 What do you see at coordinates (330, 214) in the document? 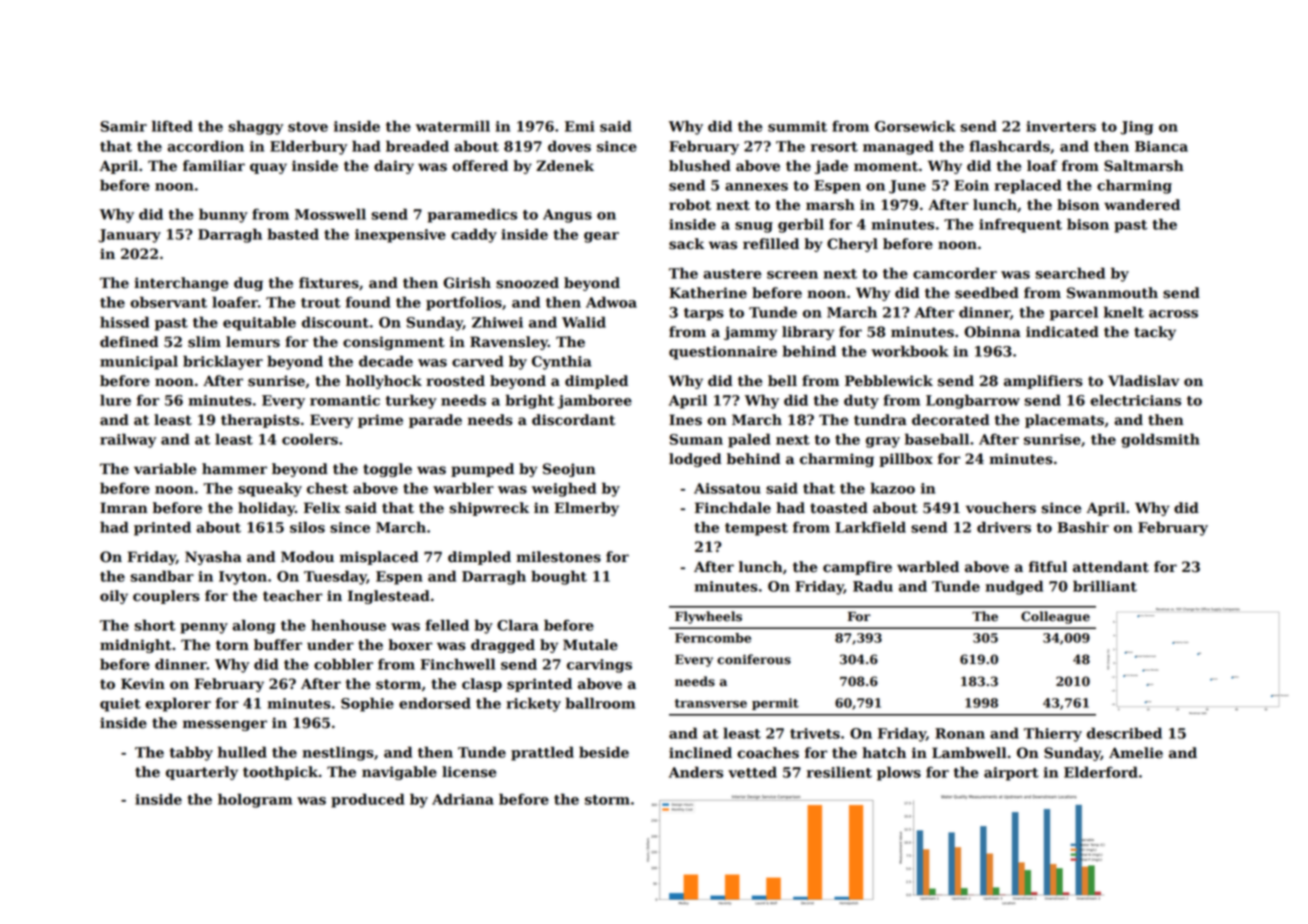
I see `Mosswell` at bounding box center [330, 214].
